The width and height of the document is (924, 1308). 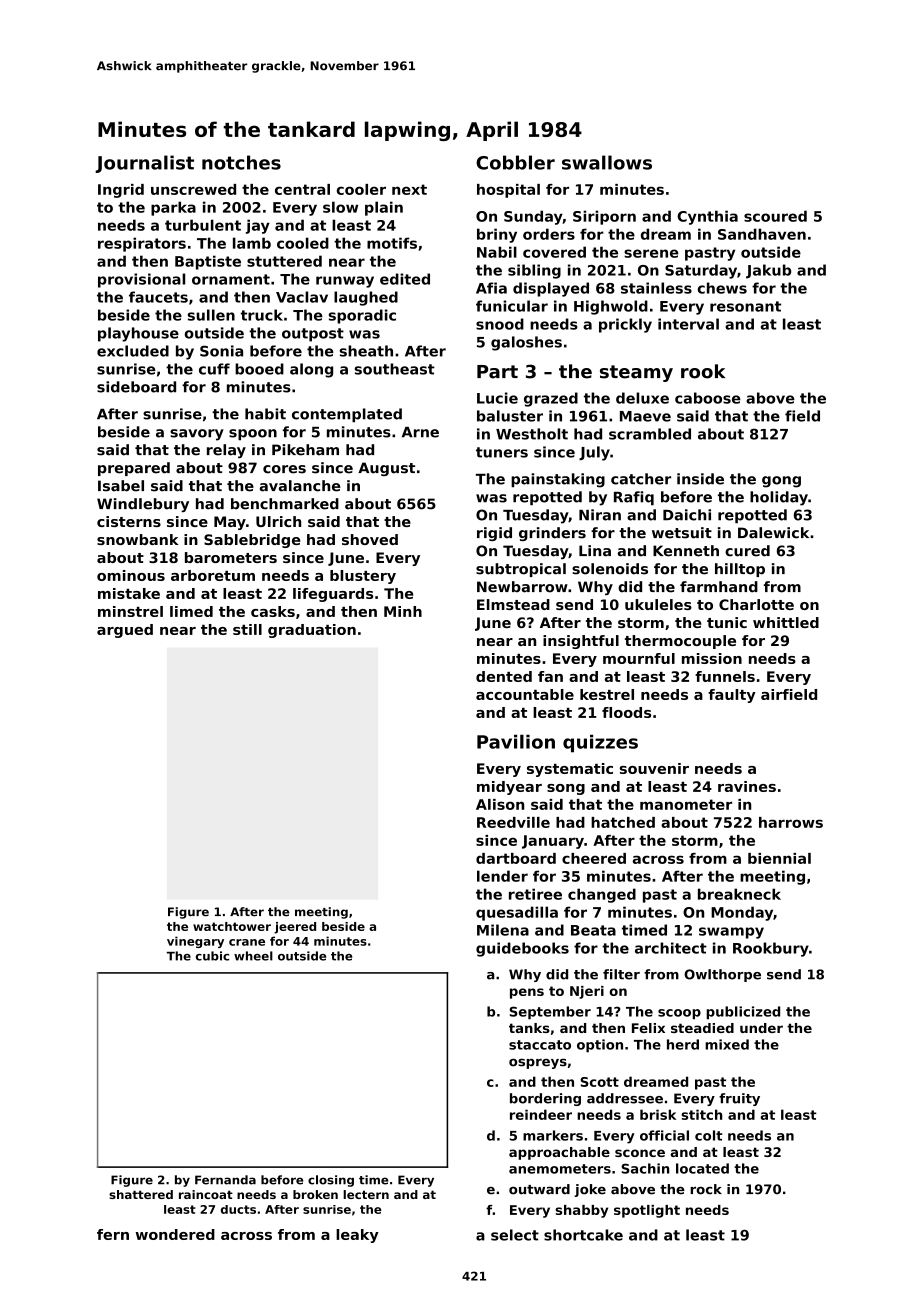 I want to click on swallows, so click(x=607, y=162).
